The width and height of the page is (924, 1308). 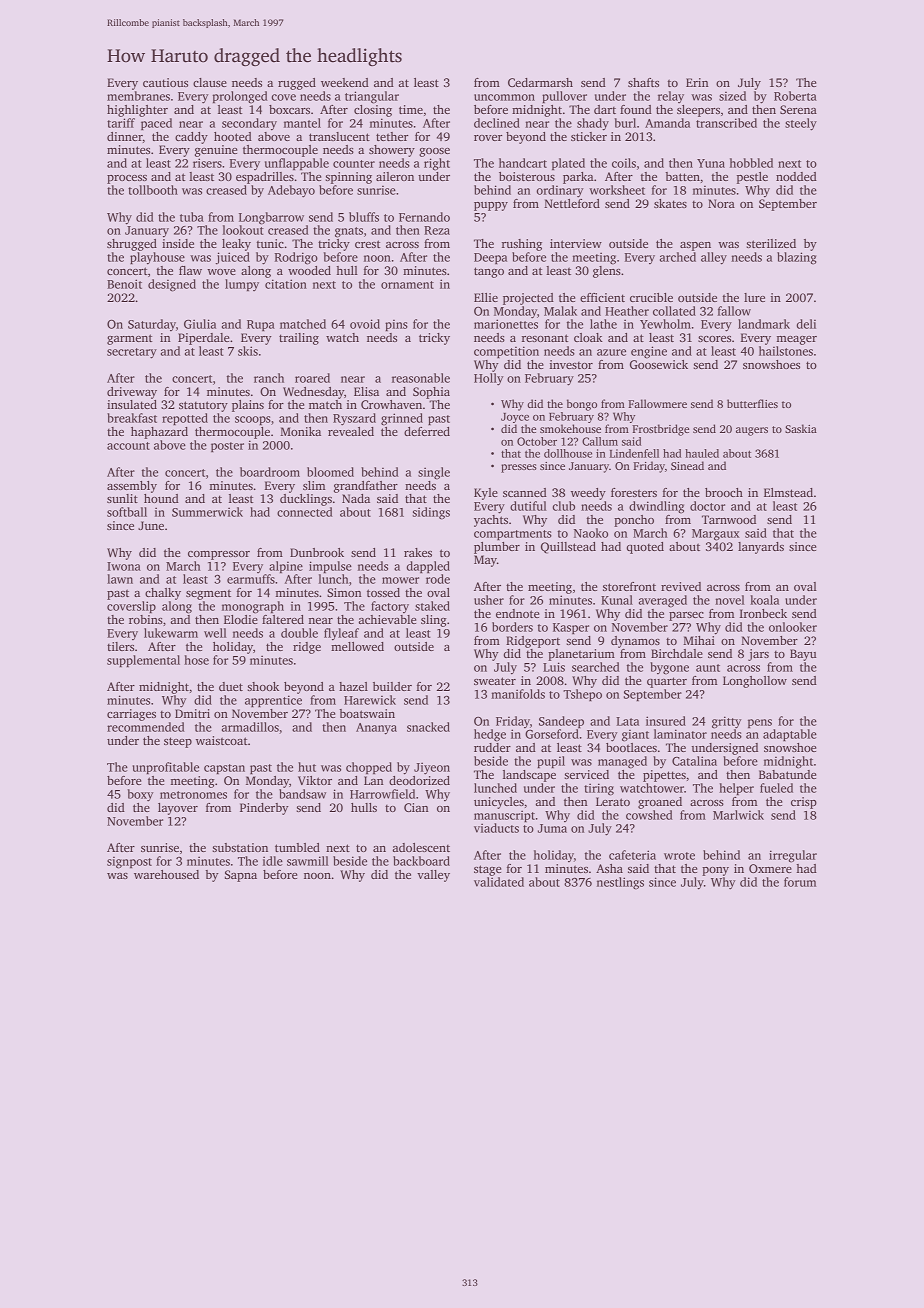 What do you see at coordinates (240, 847) in the page?
I see `substation` at bounding box center [240, 847].
